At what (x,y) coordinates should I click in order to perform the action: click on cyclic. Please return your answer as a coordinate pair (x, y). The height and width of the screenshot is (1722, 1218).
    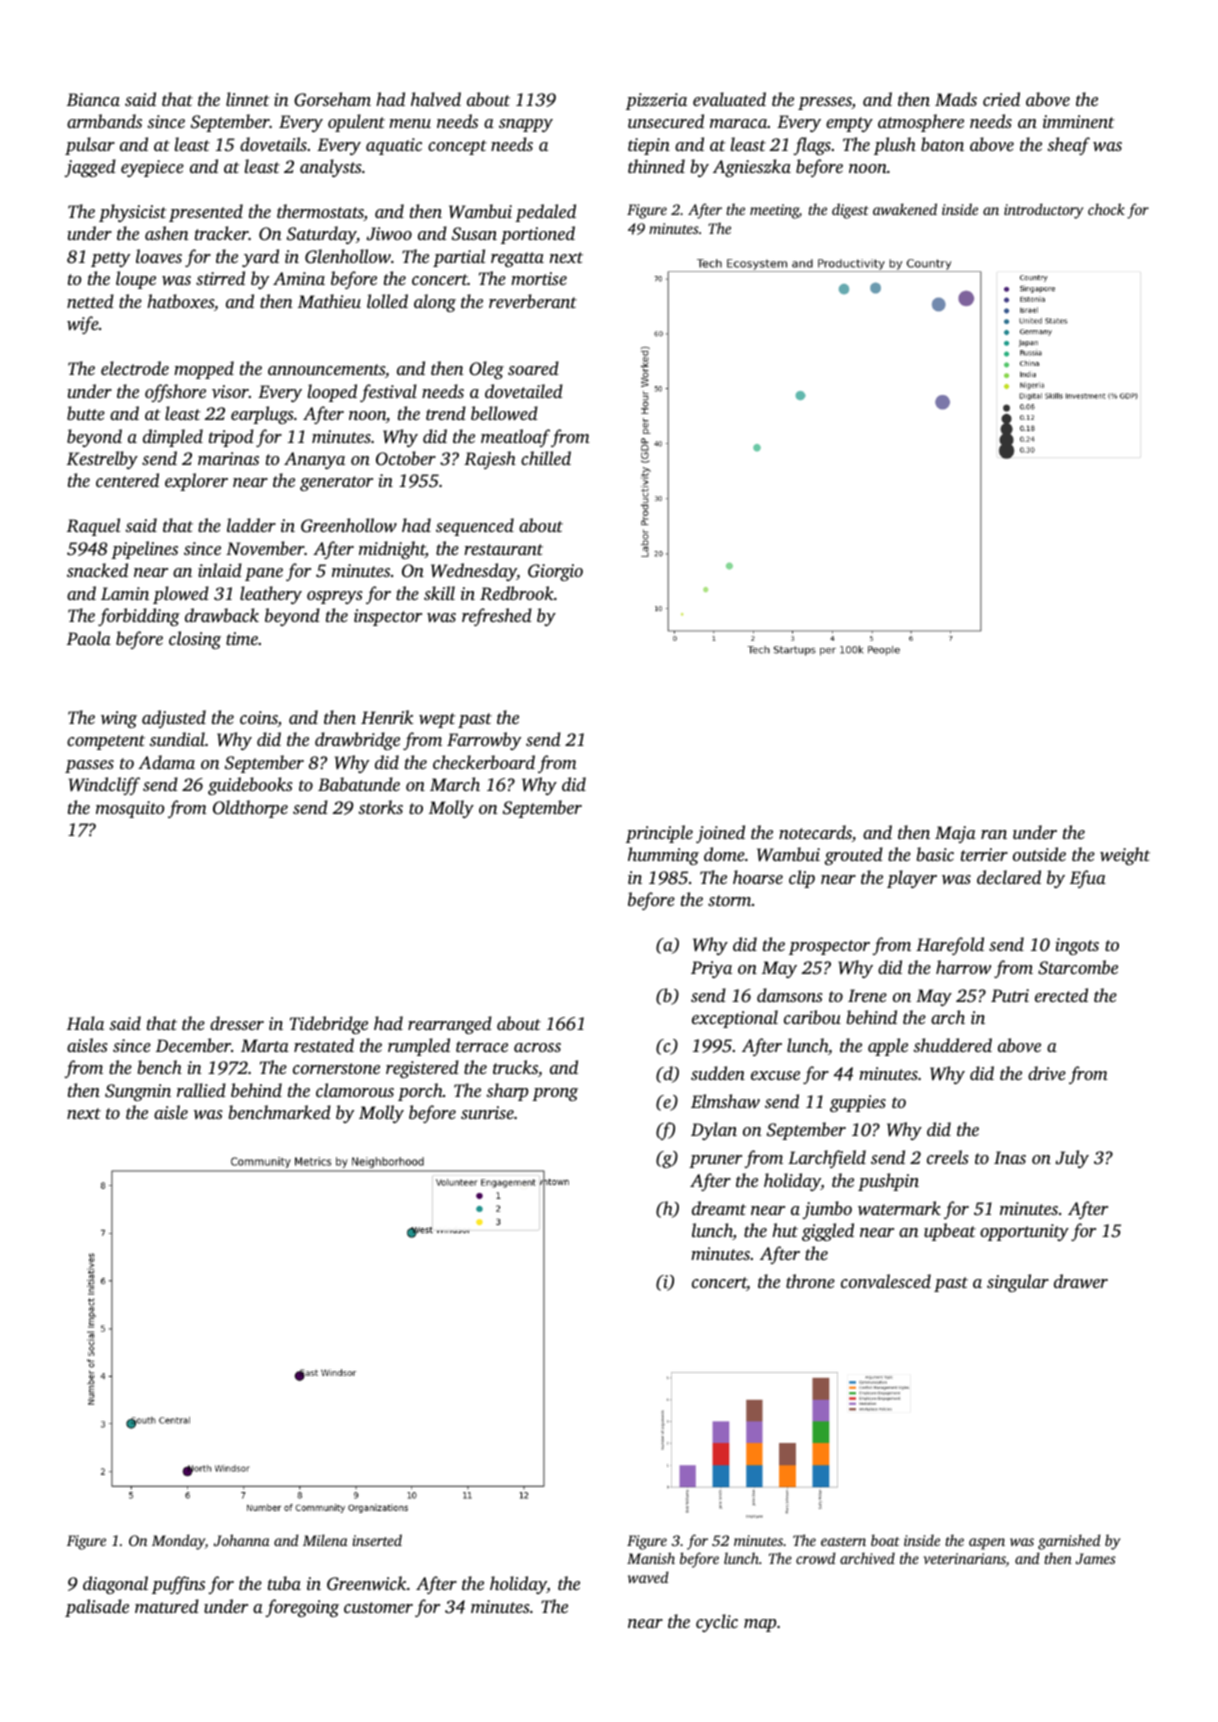
    Looking at the image, I should click on (717, 1623).
